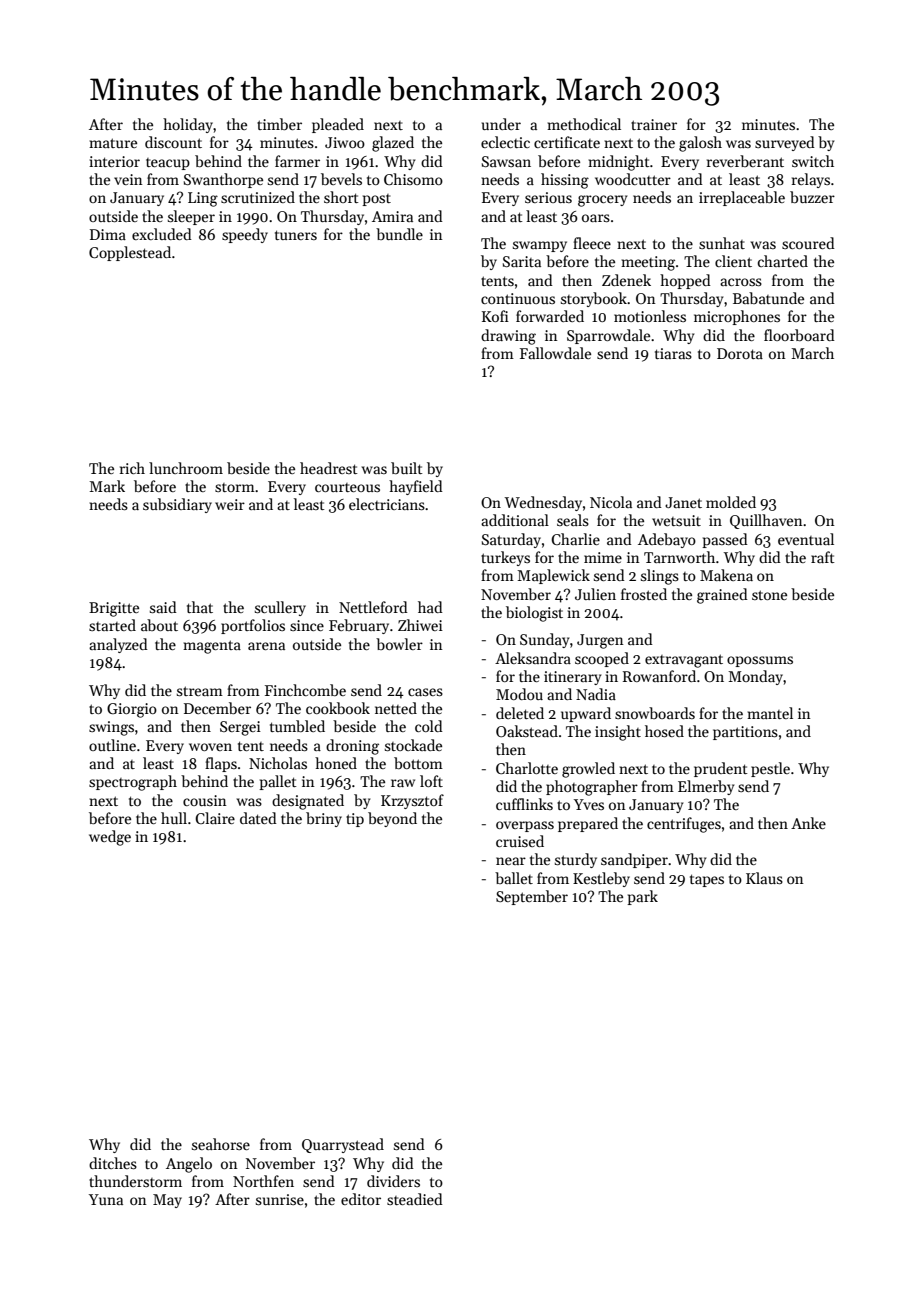 The image size is (924, 1308). I want to click on hopped, so click(685, 281).
